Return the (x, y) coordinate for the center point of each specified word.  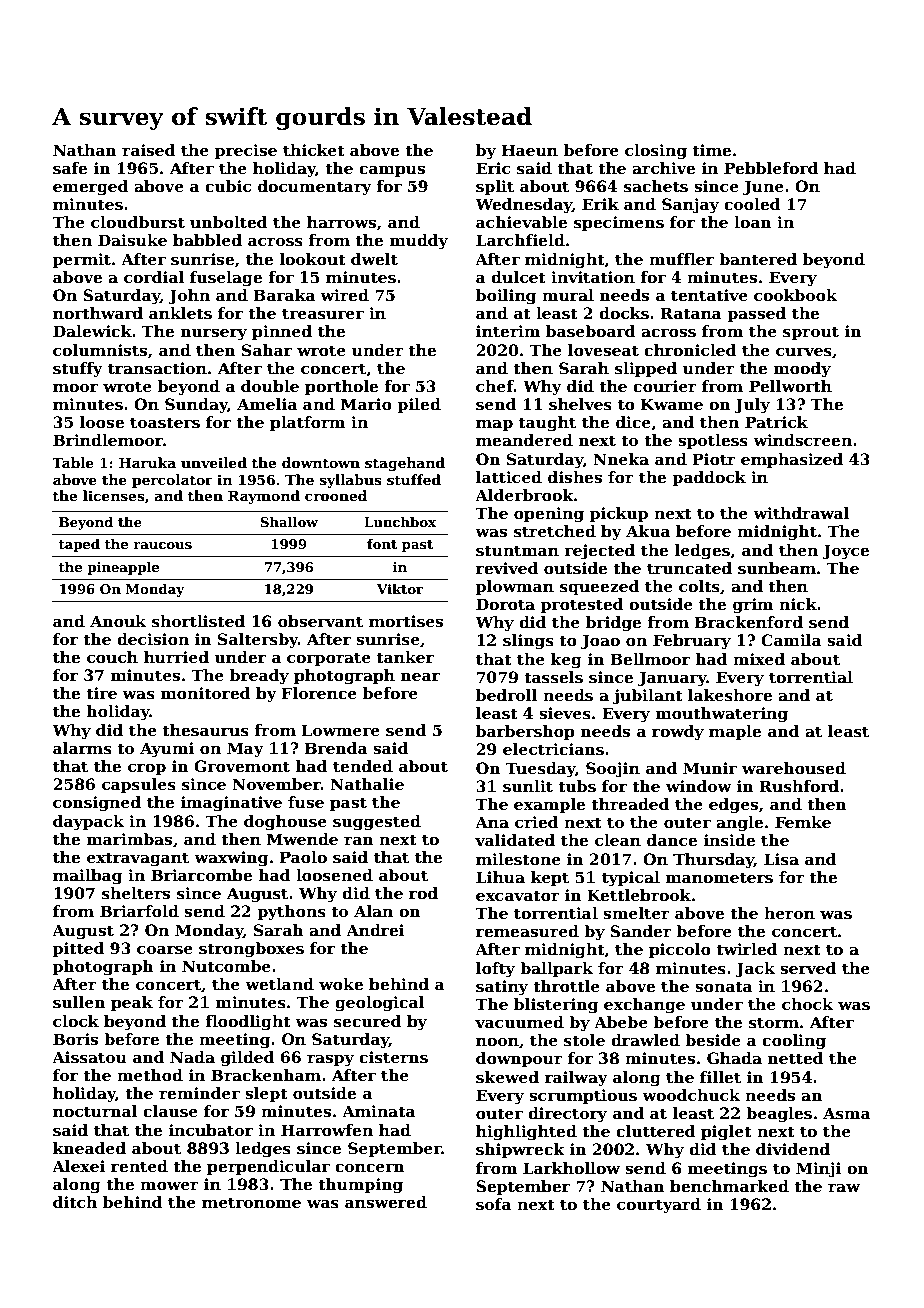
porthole (341, 387)
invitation (593, 277)
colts (699, 586)
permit (82, 260)
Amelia (267, 404)
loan (753, 222)
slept (266, 1094)
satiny (502, 988)
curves (804, 352)
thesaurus (205, 730)
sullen (79, 1002)
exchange (644, 1006)
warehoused (794, 768)
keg (566, 661)
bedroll (507, 695)
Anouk (118, 621)
